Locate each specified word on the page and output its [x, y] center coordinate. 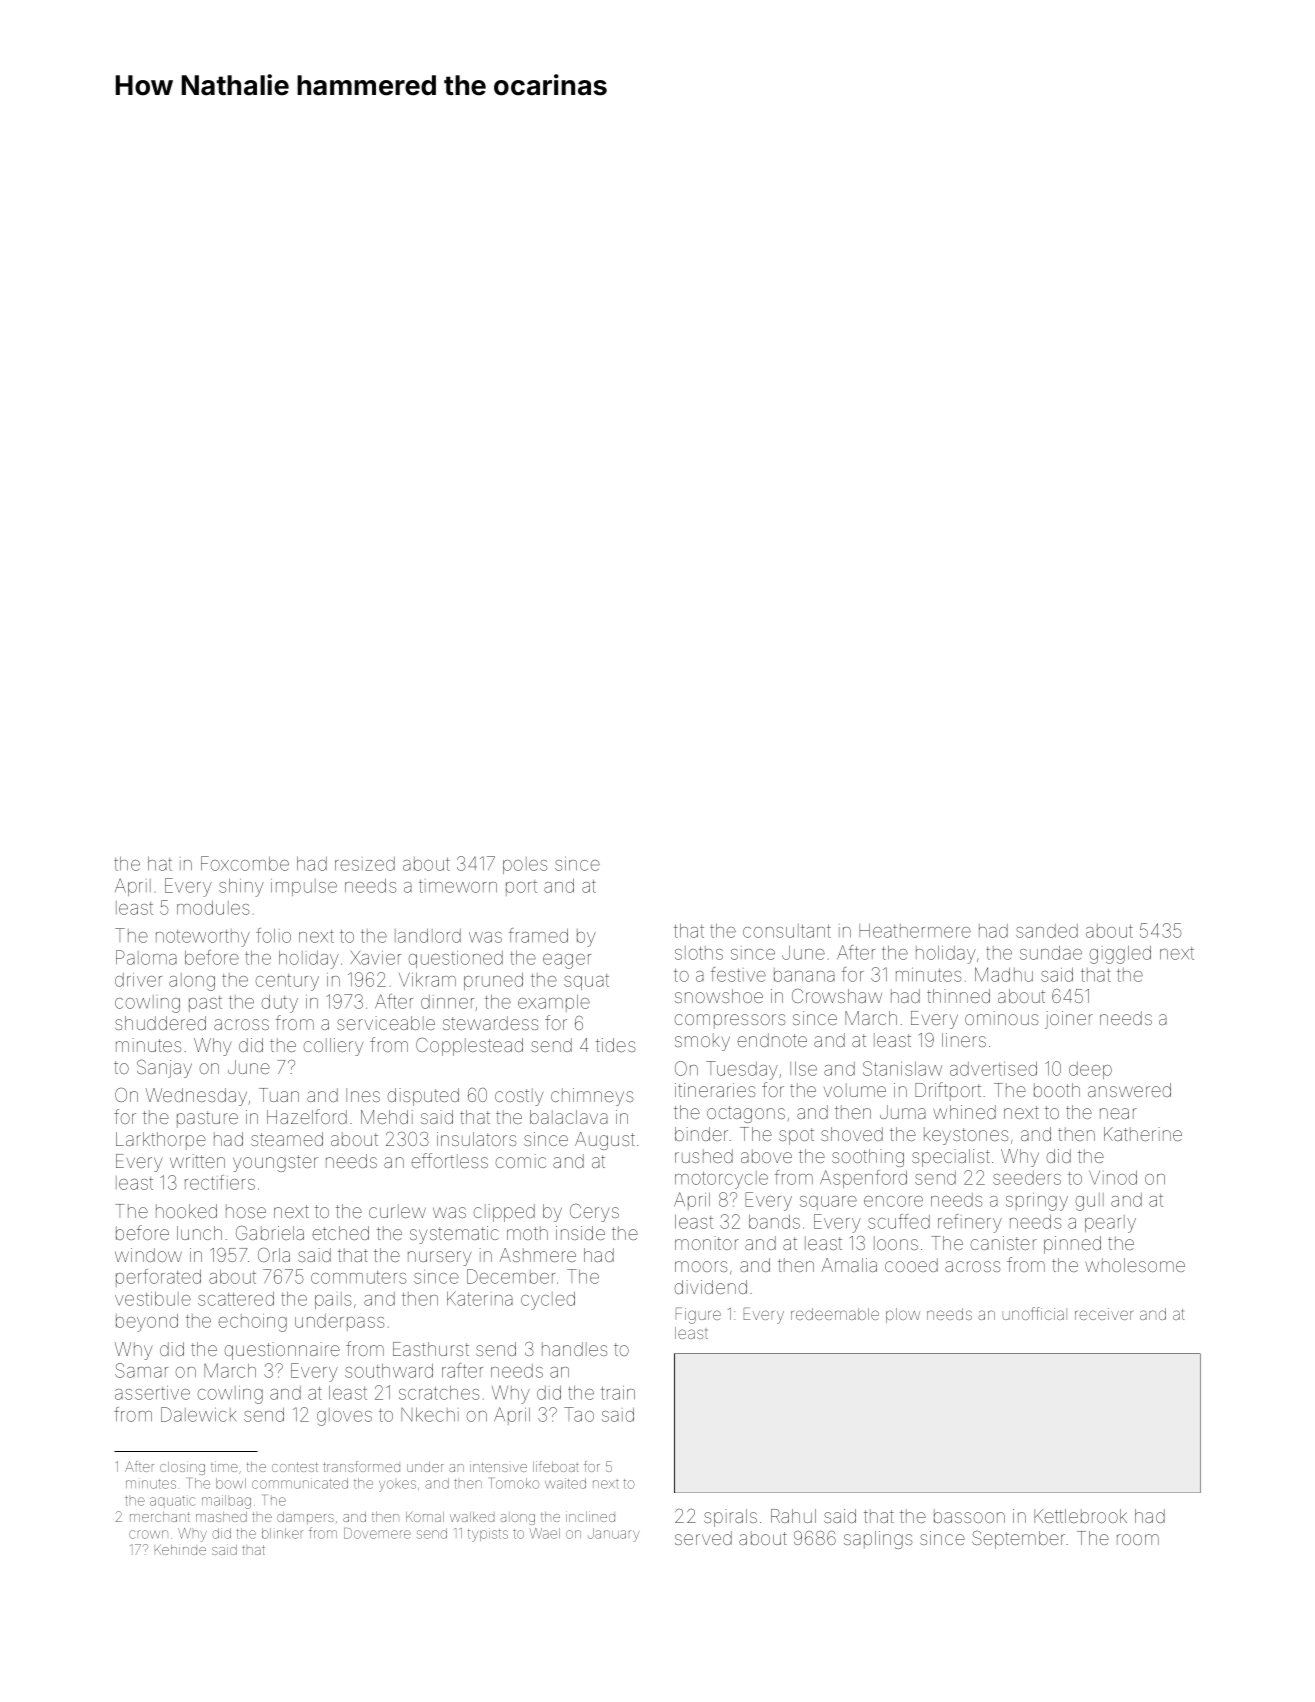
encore [893, 1201]
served [703, 1538]
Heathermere [915, 931]
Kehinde [180, 1550]
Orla [274, 1255]
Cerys [594, 1213]
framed [538, 935]
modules [213, 907]
